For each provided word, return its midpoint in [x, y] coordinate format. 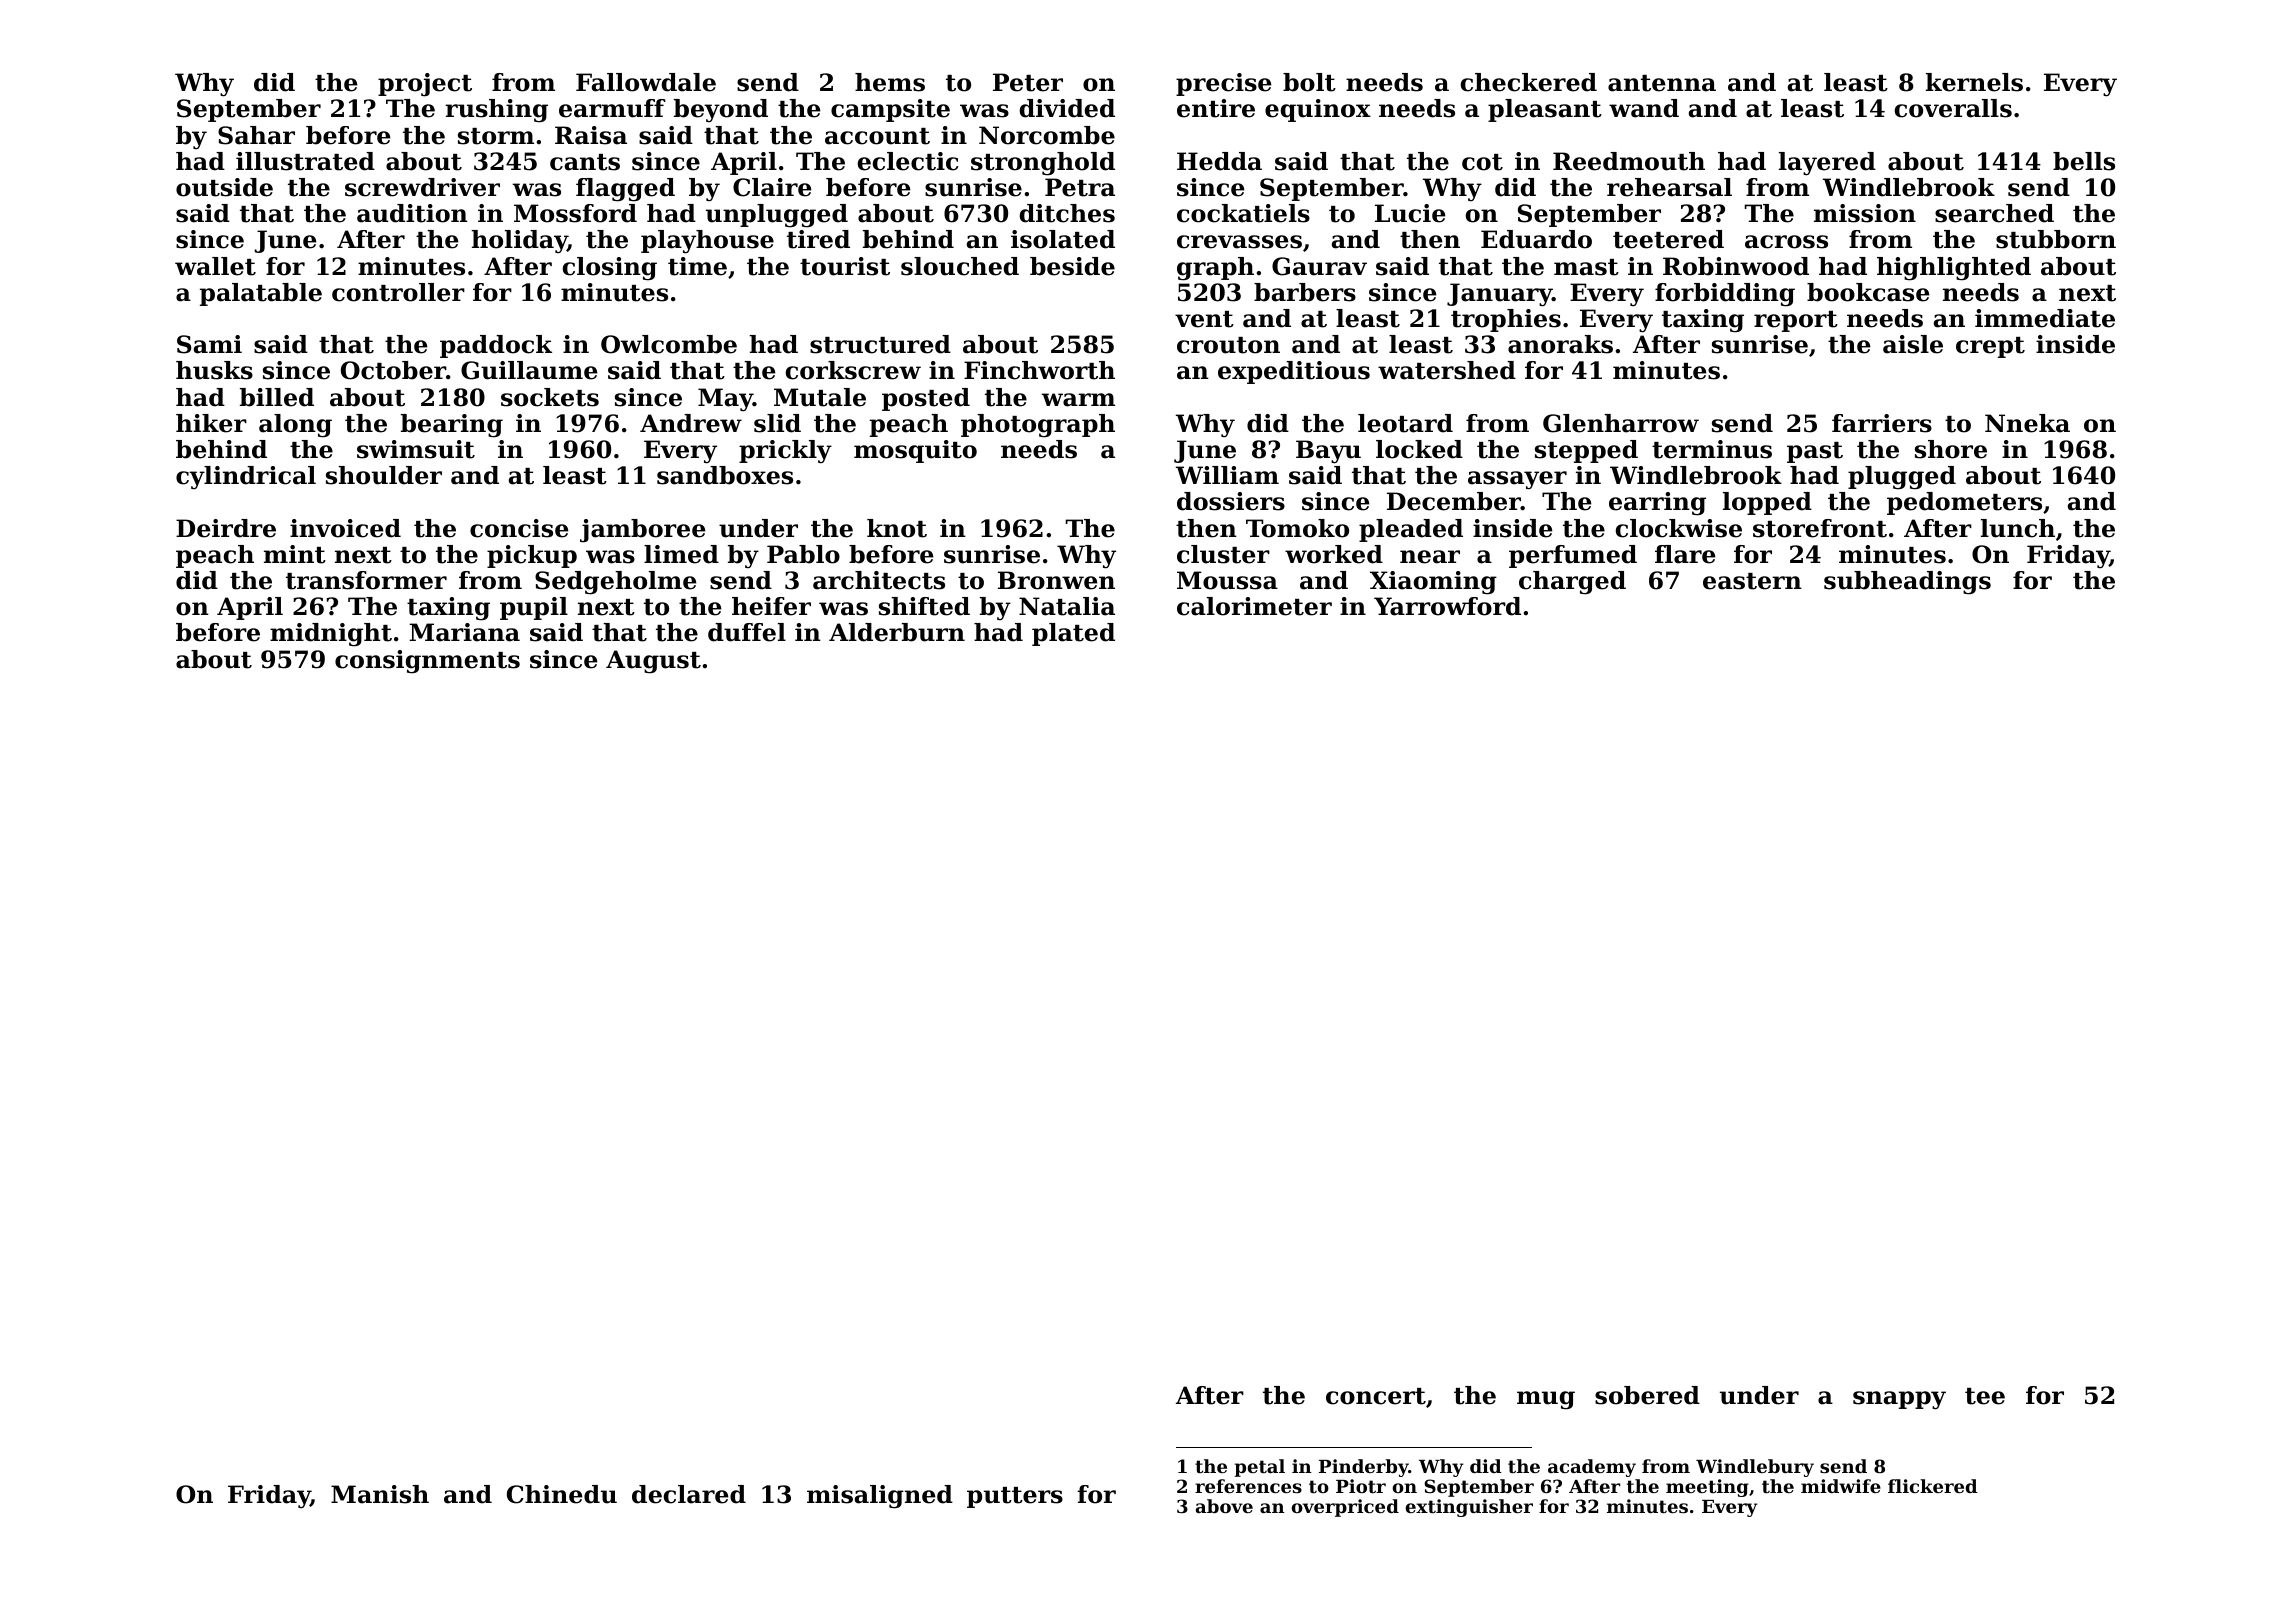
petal [1259, 1468]
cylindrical [246, 477]
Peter [1028, 82]
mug [1546, 1400]
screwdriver [422, 187]
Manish [380, 1494]
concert [1376, 1396]
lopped [1767, 503]
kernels [1974, 82]
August [653, 662]
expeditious [1294, 372]
